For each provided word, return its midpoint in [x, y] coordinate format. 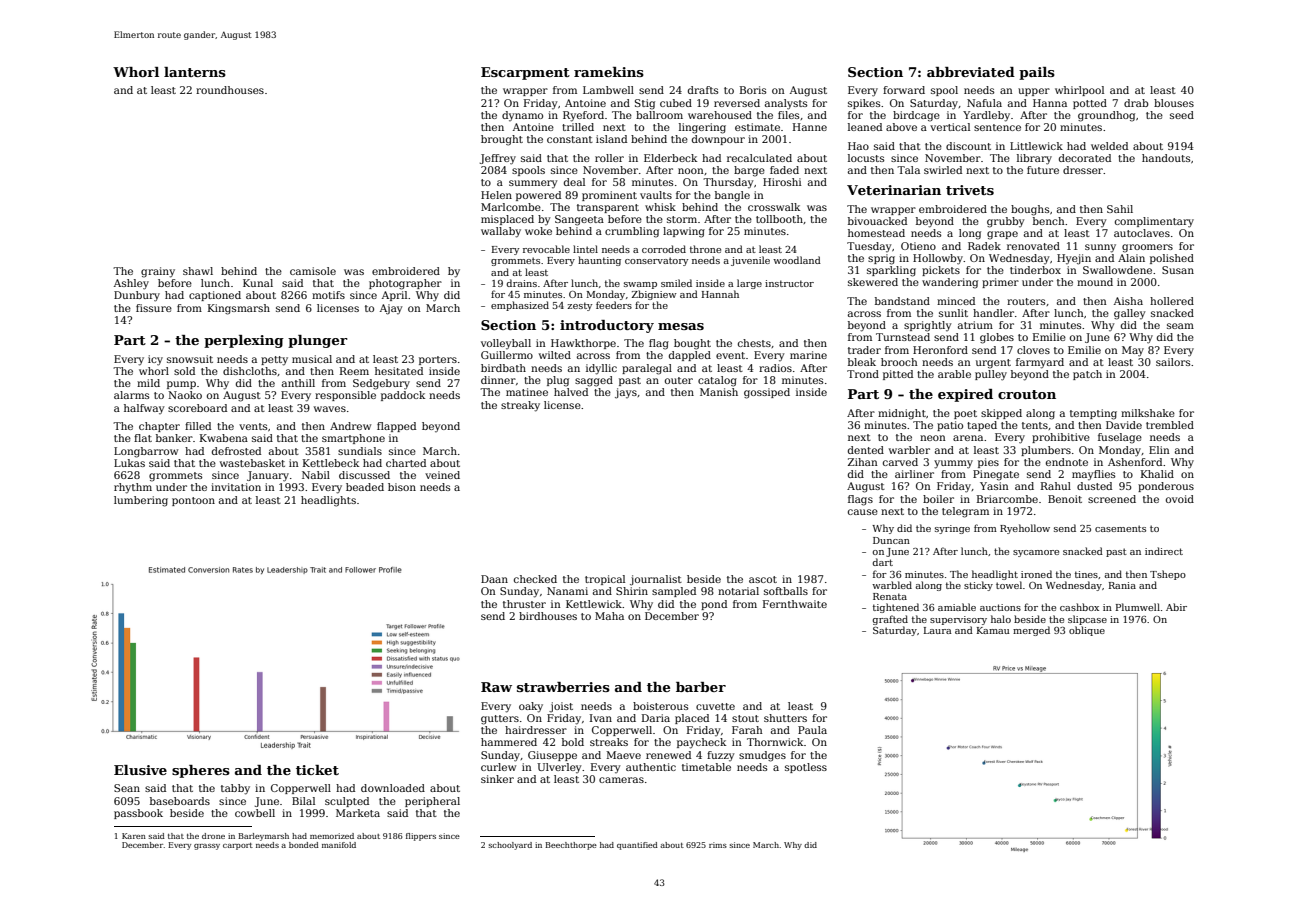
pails [1037, 73]
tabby [235, 789]
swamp [640, 285]
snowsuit [190, 359]
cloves [1033, 350]
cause [863, 512]
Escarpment [525, 73]
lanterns [195, 72]
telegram [965, 512]
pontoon [193, 501]
